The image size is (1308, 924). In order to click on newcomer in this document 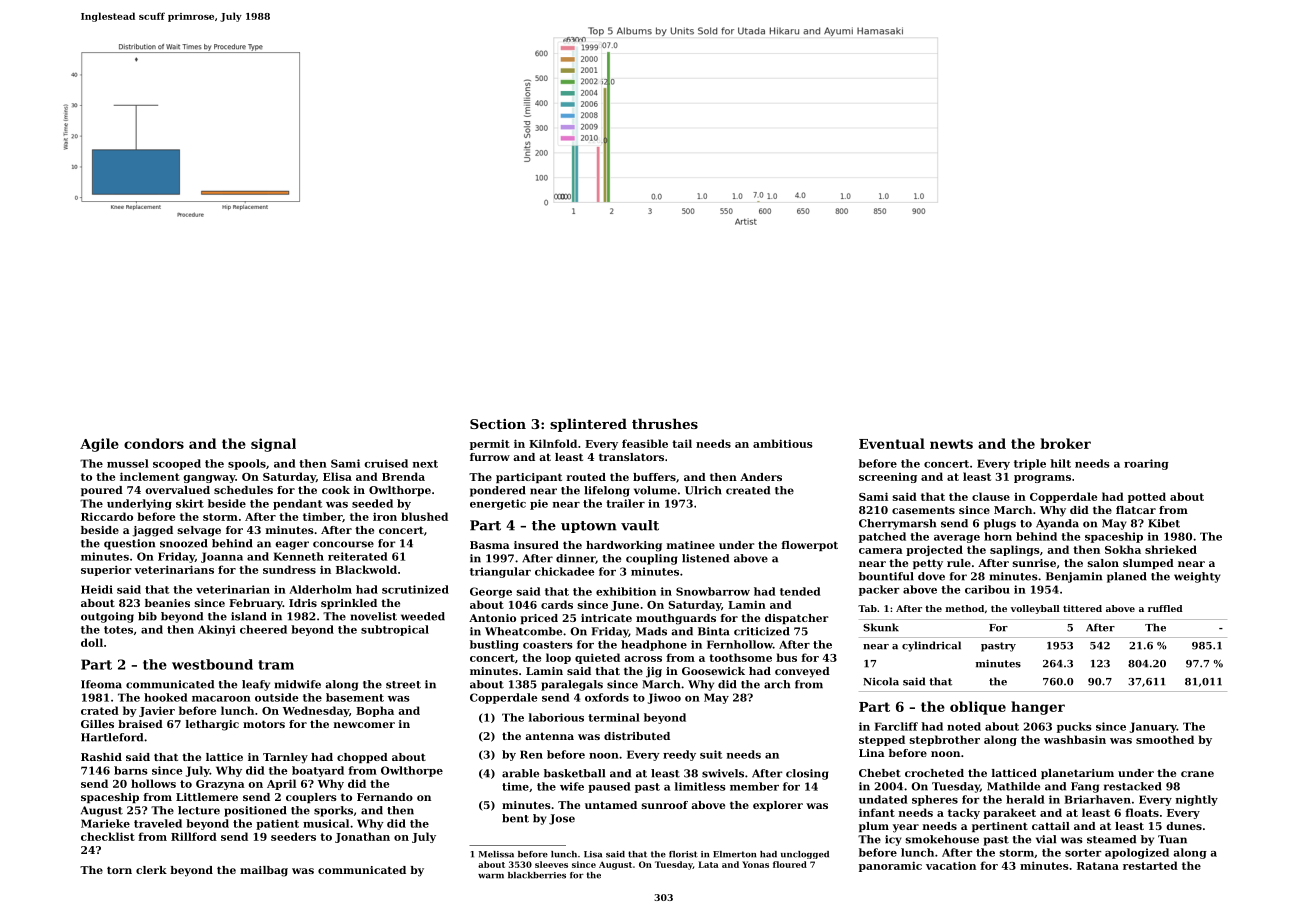, I will do `click(364, 725)`.
